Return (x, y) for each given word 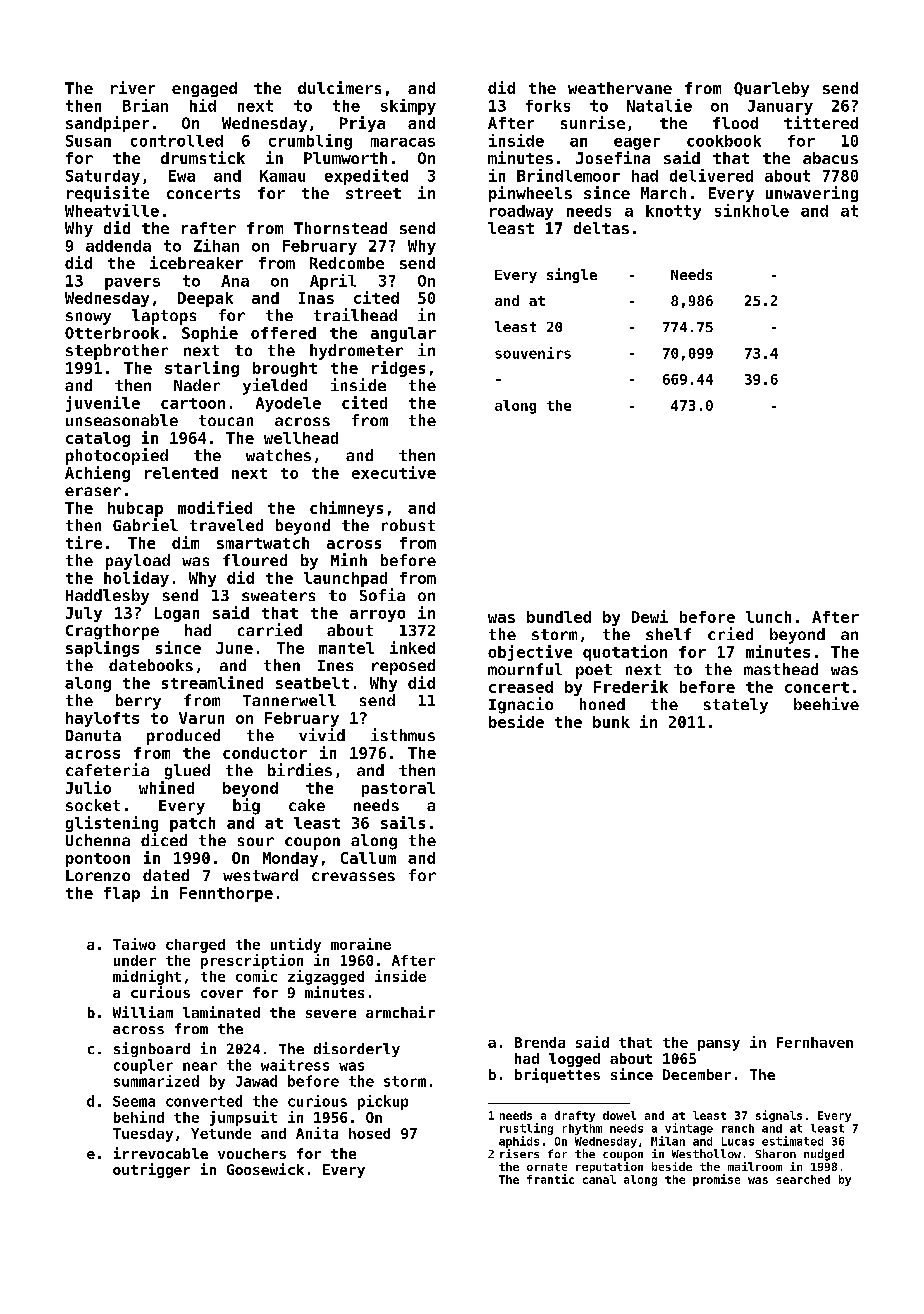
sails (403, 822)
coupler (143, 1066)
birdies (300, 769)
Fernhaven (815, 1042)
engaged (204, 89)
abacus (830, 158)
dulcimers (339, 87)
